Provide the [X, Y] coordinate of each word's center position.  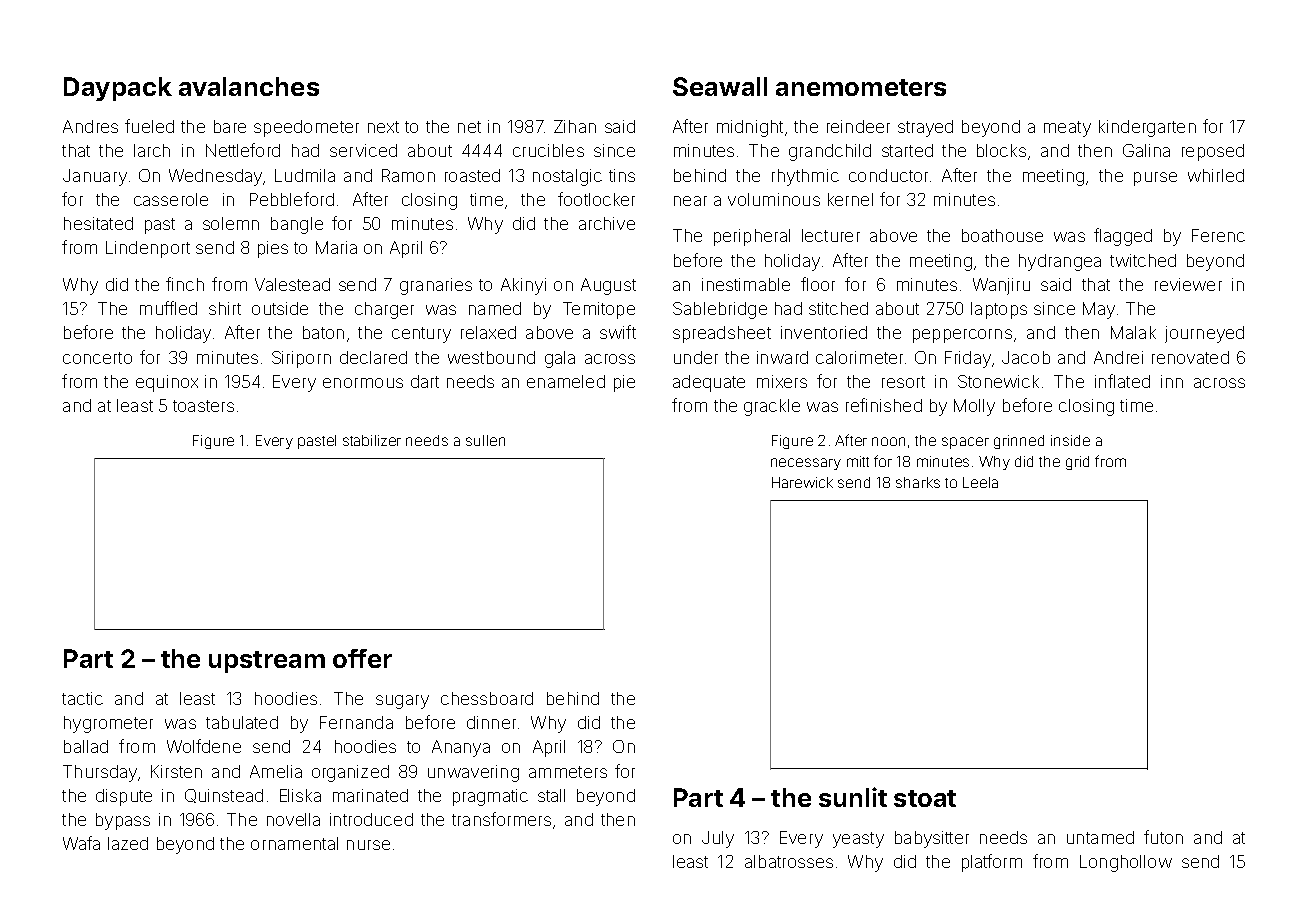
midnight [750, 128]
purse [1155, 179]
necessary [806, 464]
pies [273, 249]
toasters [203, 406]
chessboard [487, 698]
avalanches [249, 86]
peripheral [752, 237]
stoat [925, 798]
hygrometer [108, 724]
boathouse [1002, 235]
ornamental [294, 843]
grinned [1019, 442]
